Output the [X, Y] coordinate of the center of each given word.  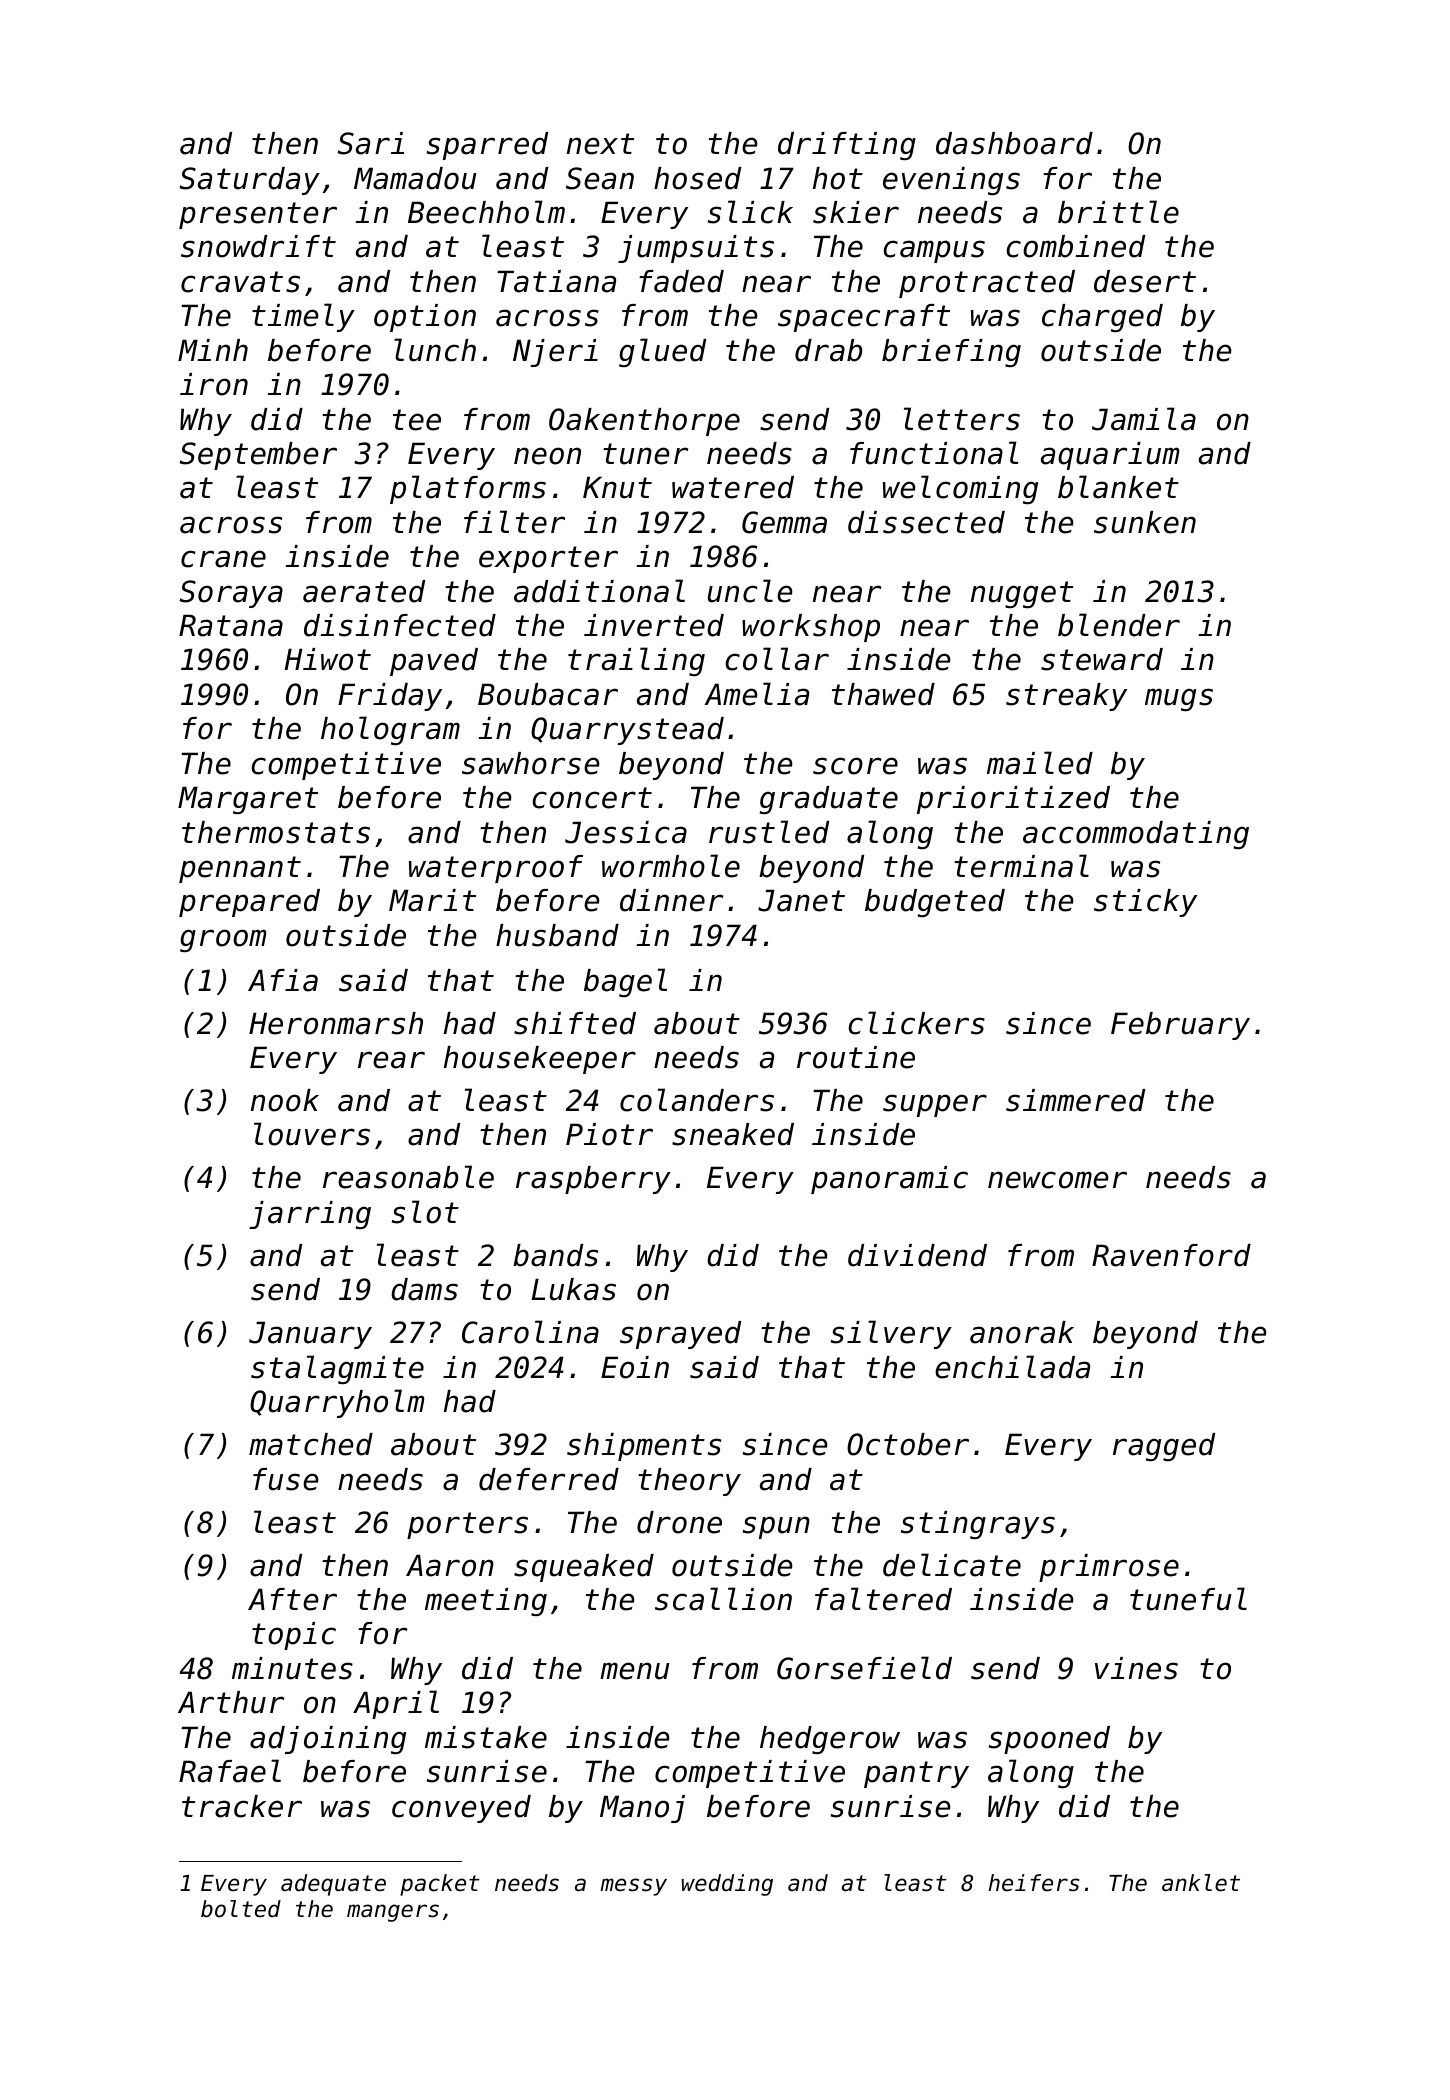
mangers [393, 1913]
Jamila [1144, 419]
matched [311, 1444]
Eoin [635, 1367]
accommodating [1136, 835]
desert [1145, 281]
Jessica [626, 832]
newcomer [1057, 1180]
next [600, 144]
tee [417, 420]
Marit [432, 900]
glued [662, 352]
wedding [727, 1885]
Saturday [249, 181]
